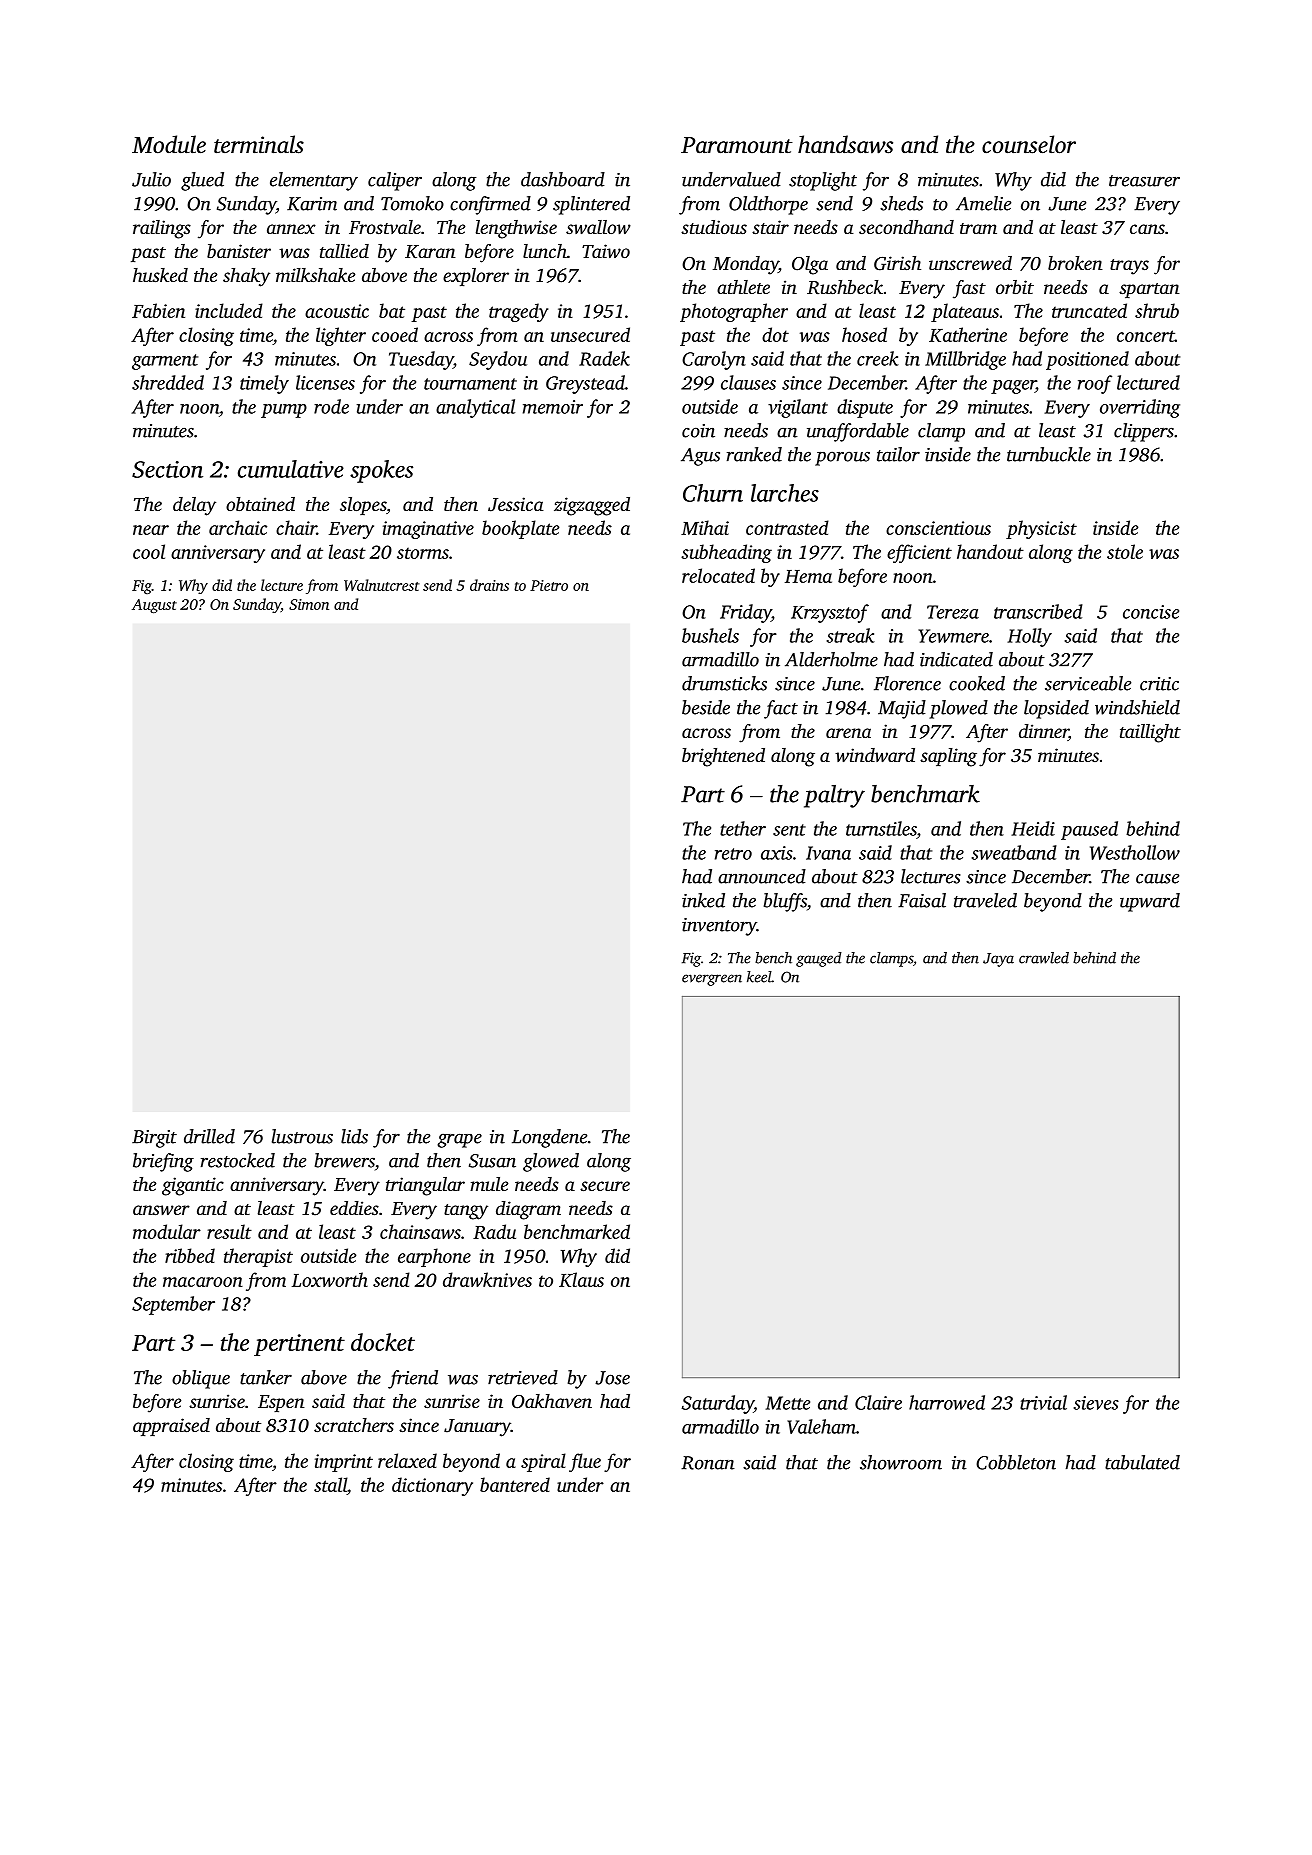  Describe the element at coordinates (459, 1141) in the image. I see `grape` at that location.
